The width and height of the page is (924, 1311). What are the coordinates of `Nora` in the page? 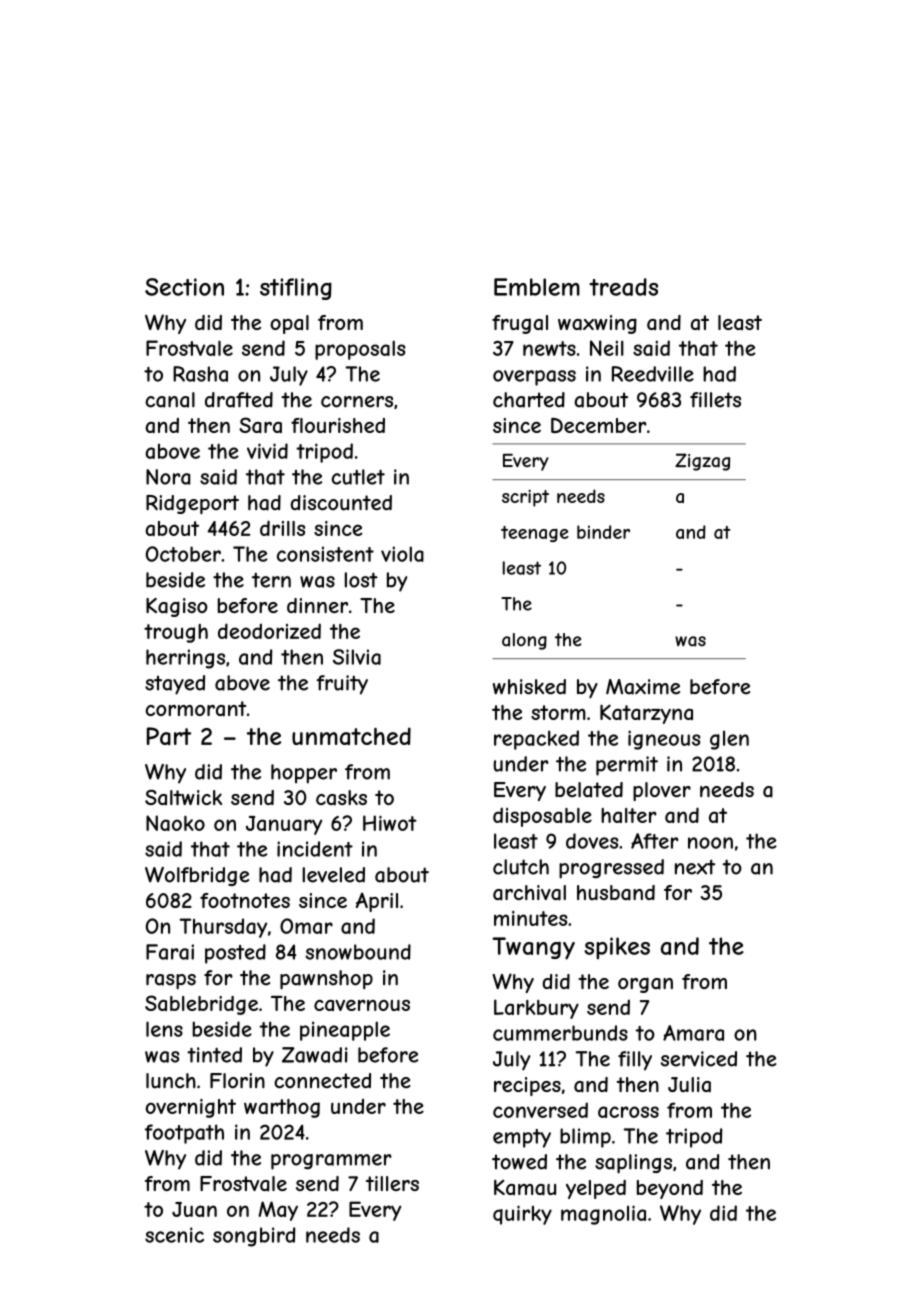 It's located at (168, 477).
